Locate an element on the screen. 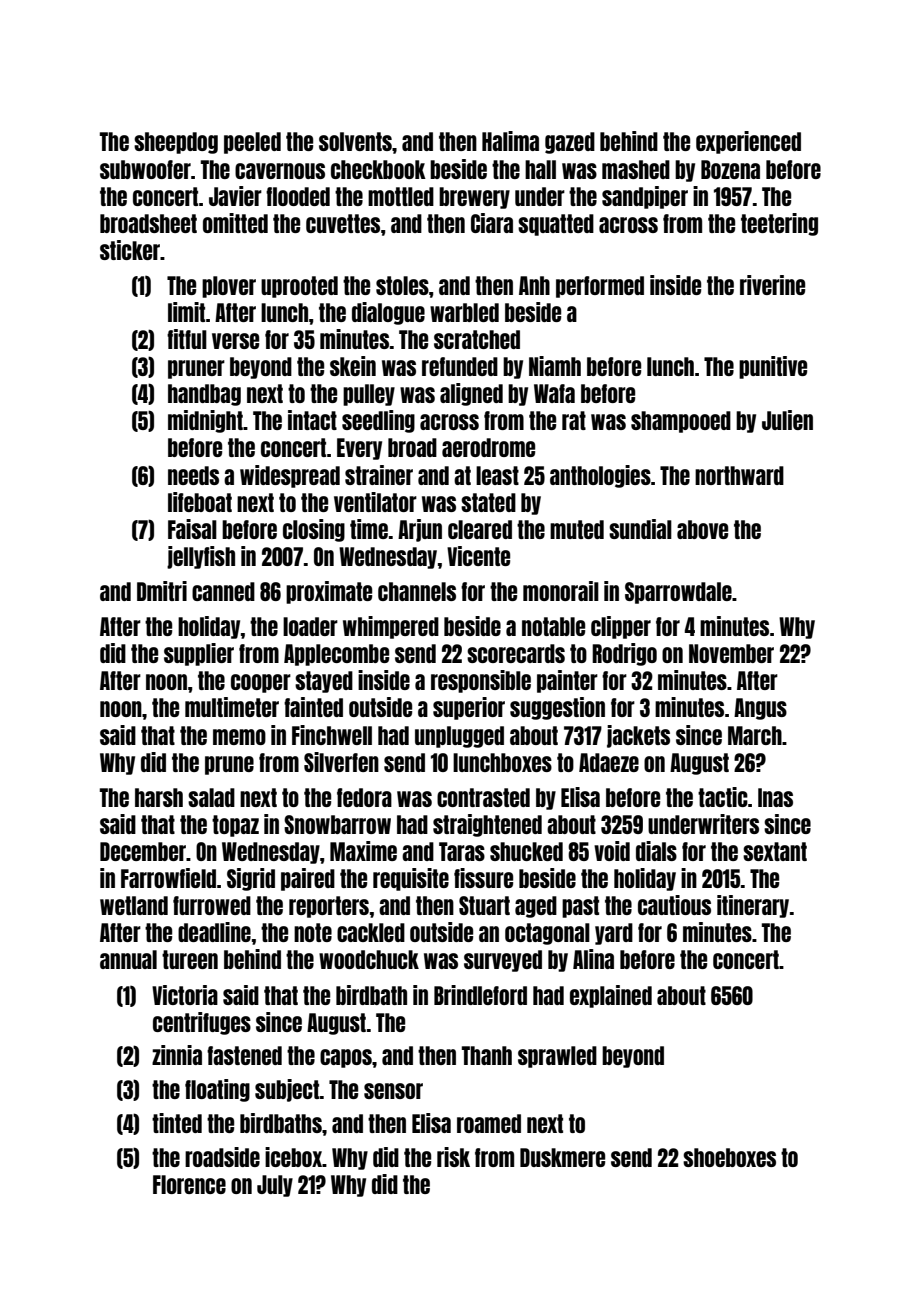  risk is located at coordinates (453, 1157).
